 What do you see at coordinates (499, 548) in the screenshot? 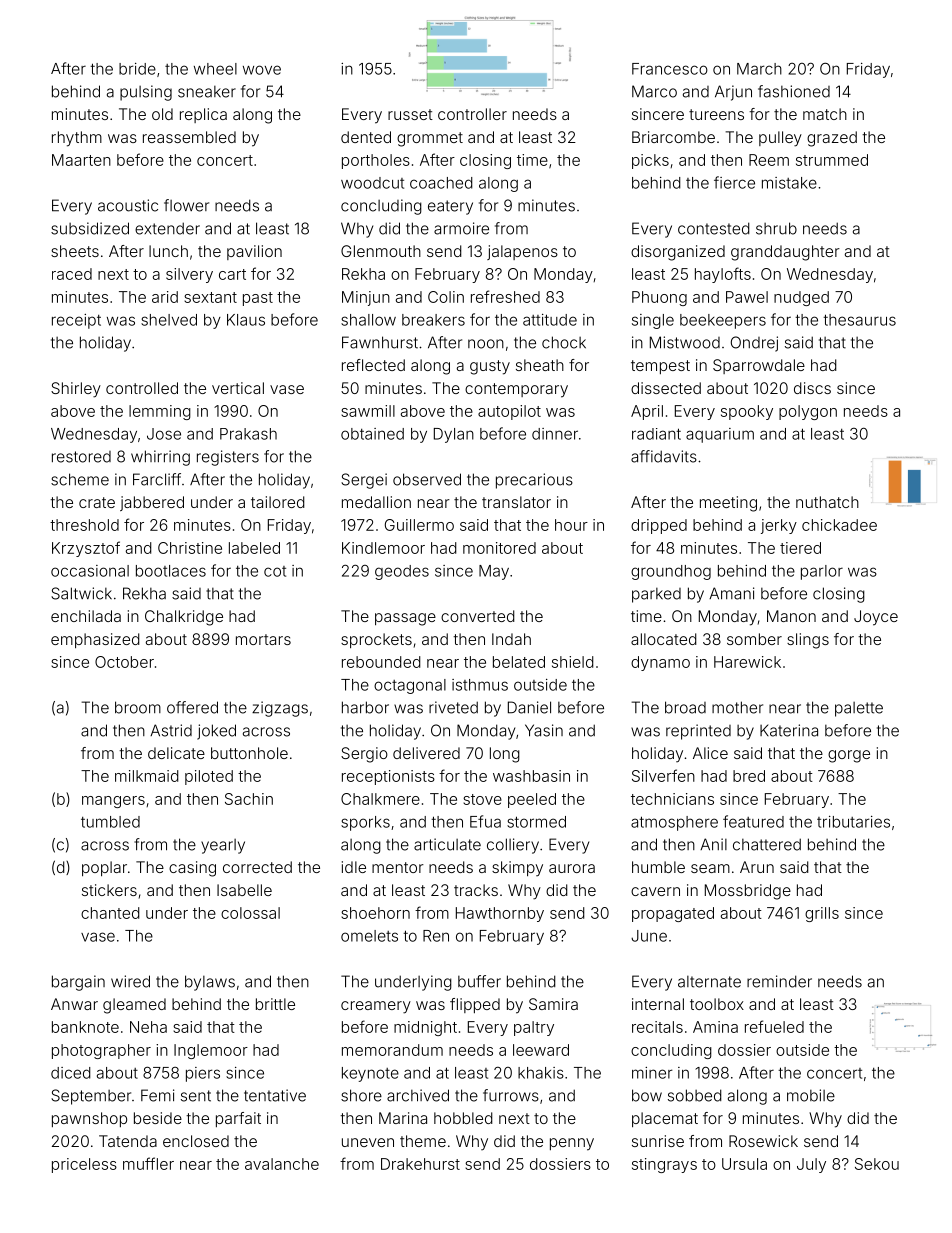
I see `monitored` at bounding box center [499, 548].
